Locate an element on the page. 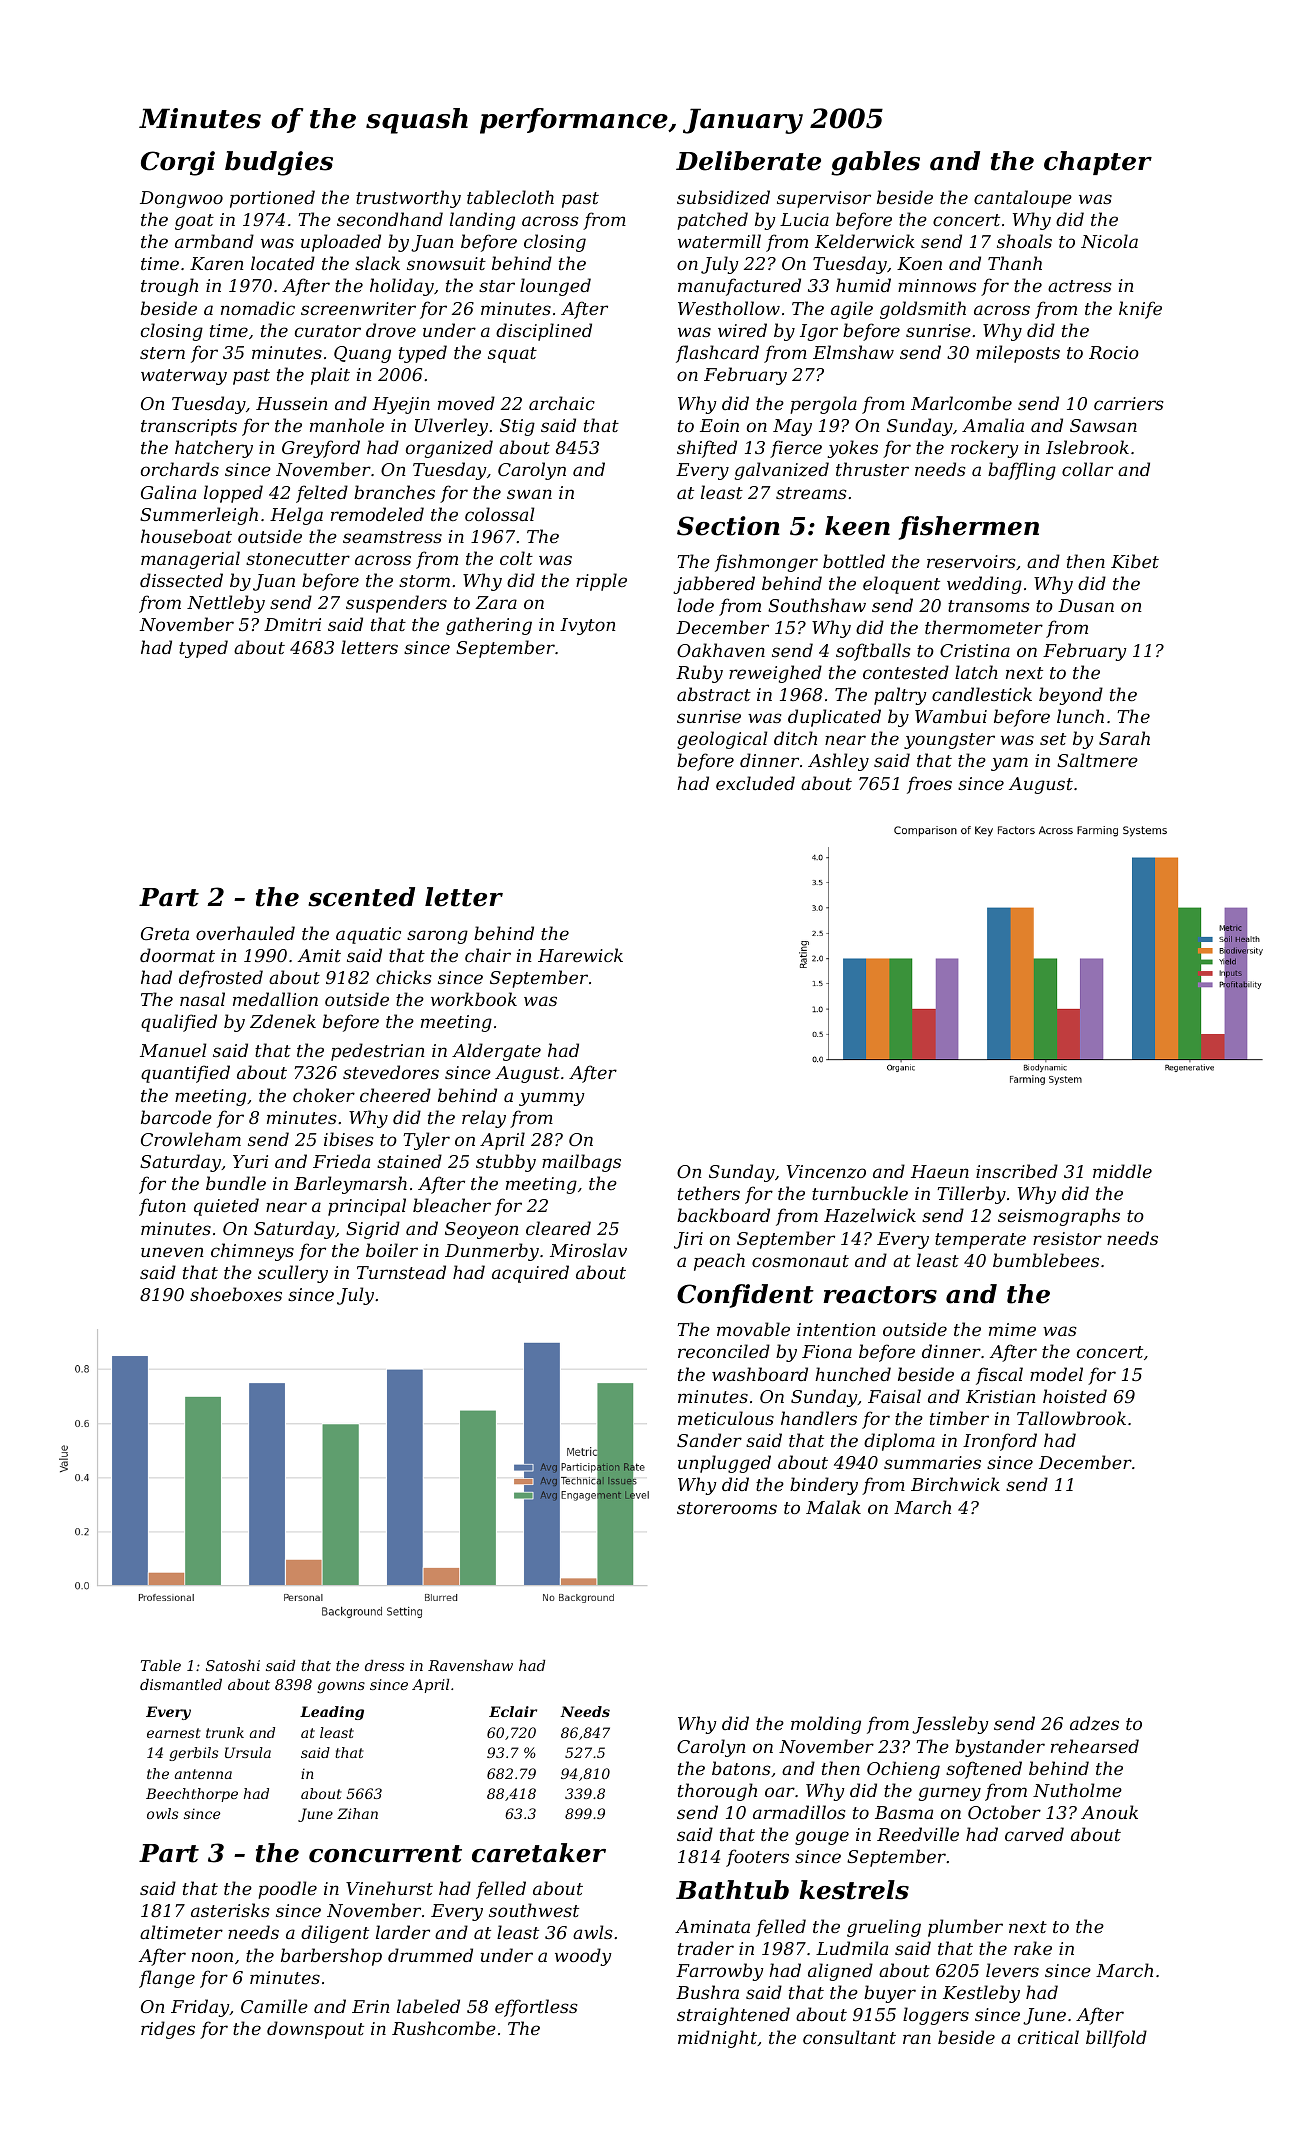  Nettleby is located at coordinates (226, 604).
